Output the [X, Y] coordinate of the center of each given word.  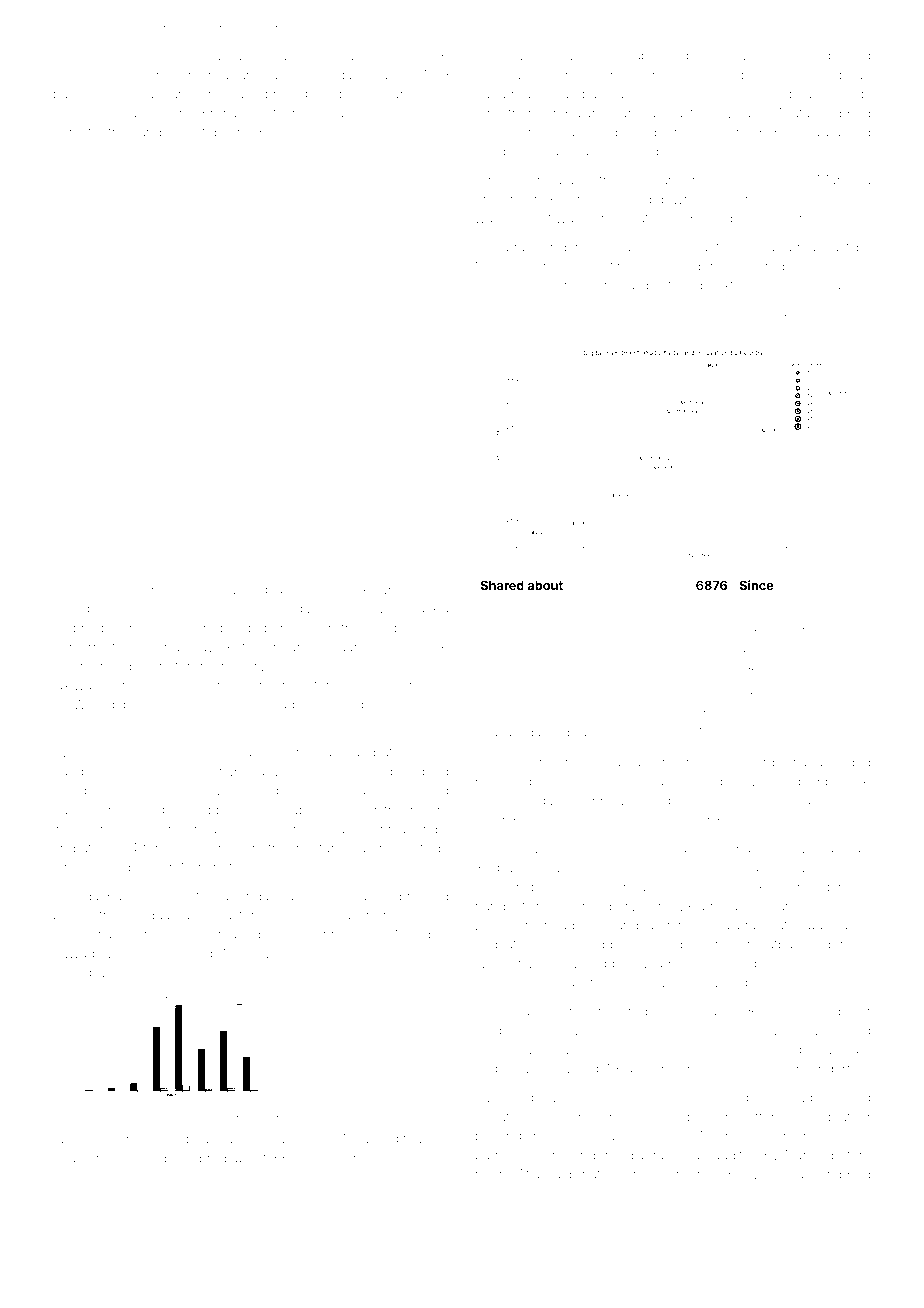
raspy [70, 1141]
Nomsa [75, 55]
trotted [802, 56]
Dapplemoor [832, 801]
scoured [348, 1114]
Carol [782, 906]
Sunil [509, 781]
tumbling [284, 754]
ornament [356, 56]
